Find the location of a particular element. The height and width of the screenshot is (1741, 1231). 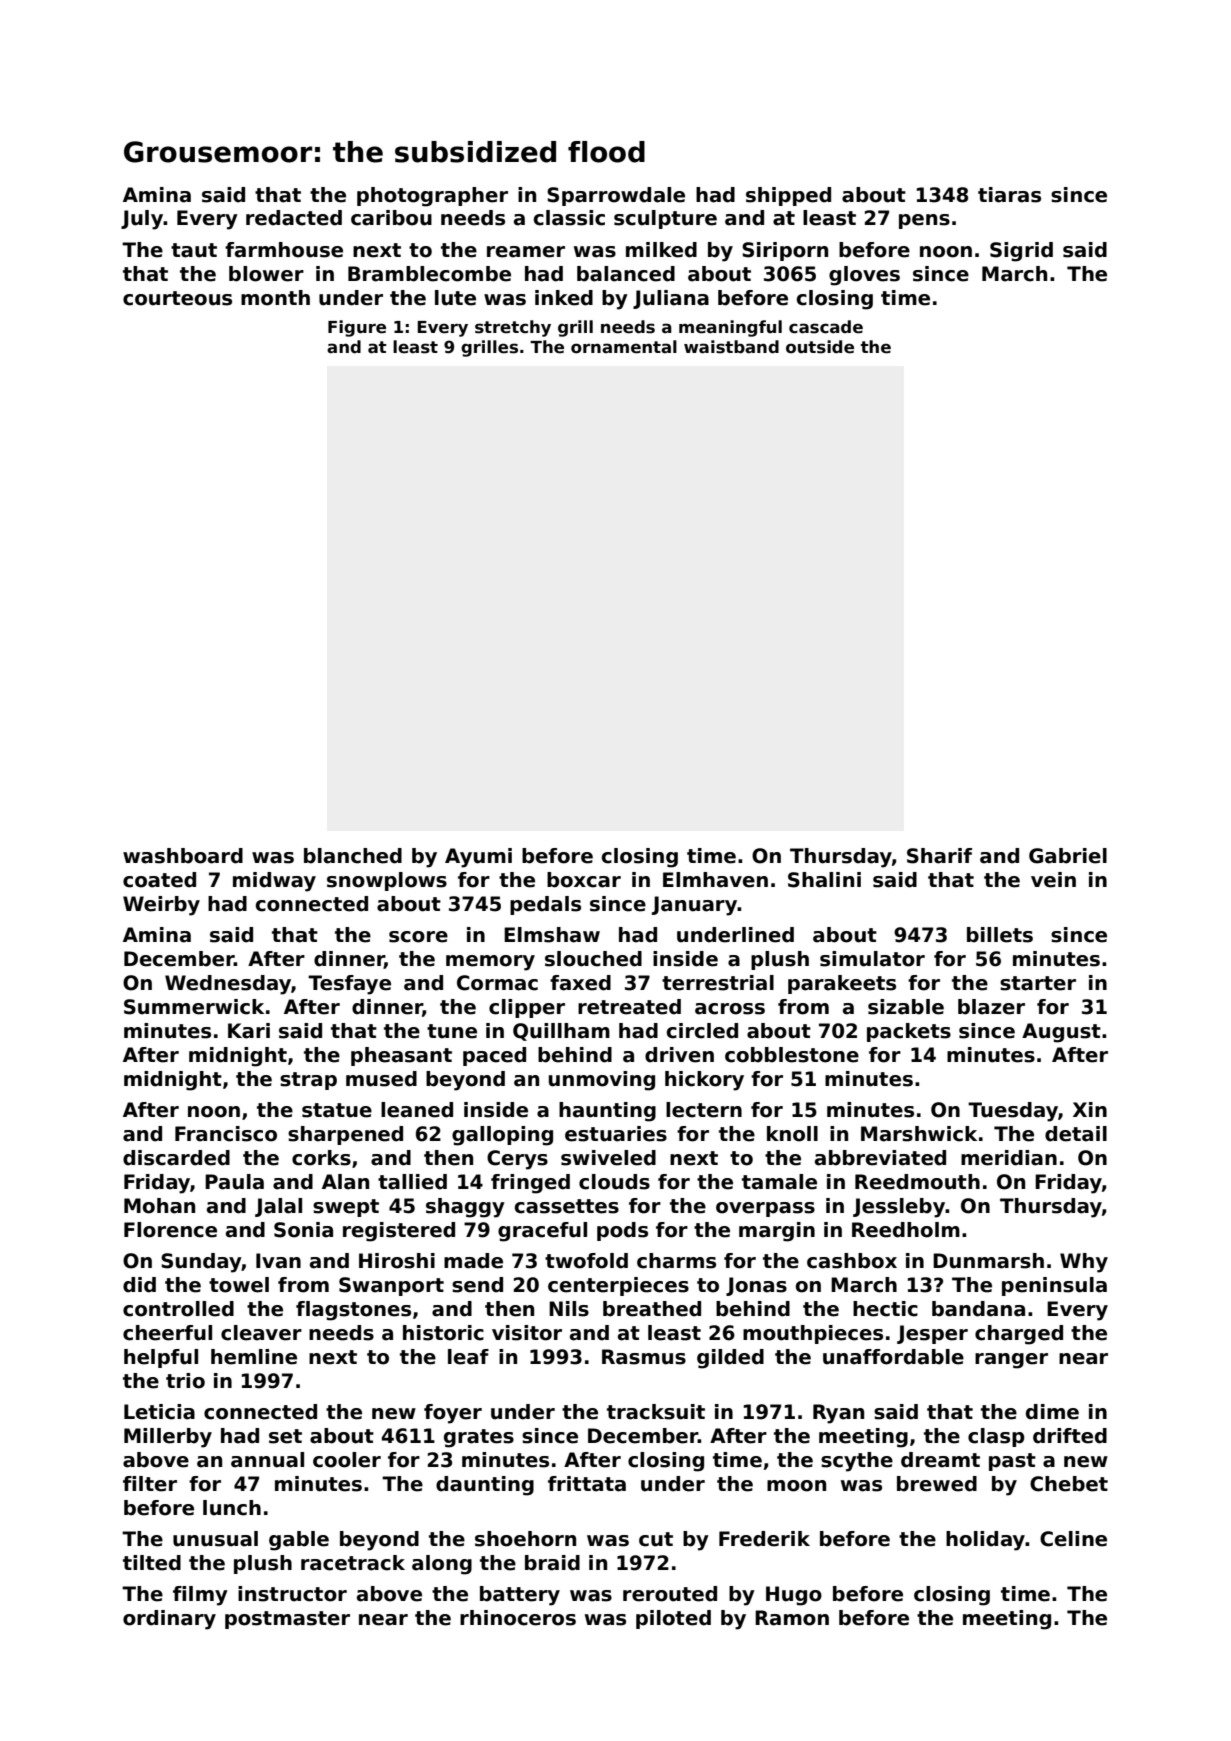

photographer is located at coordinates (432, 197).
